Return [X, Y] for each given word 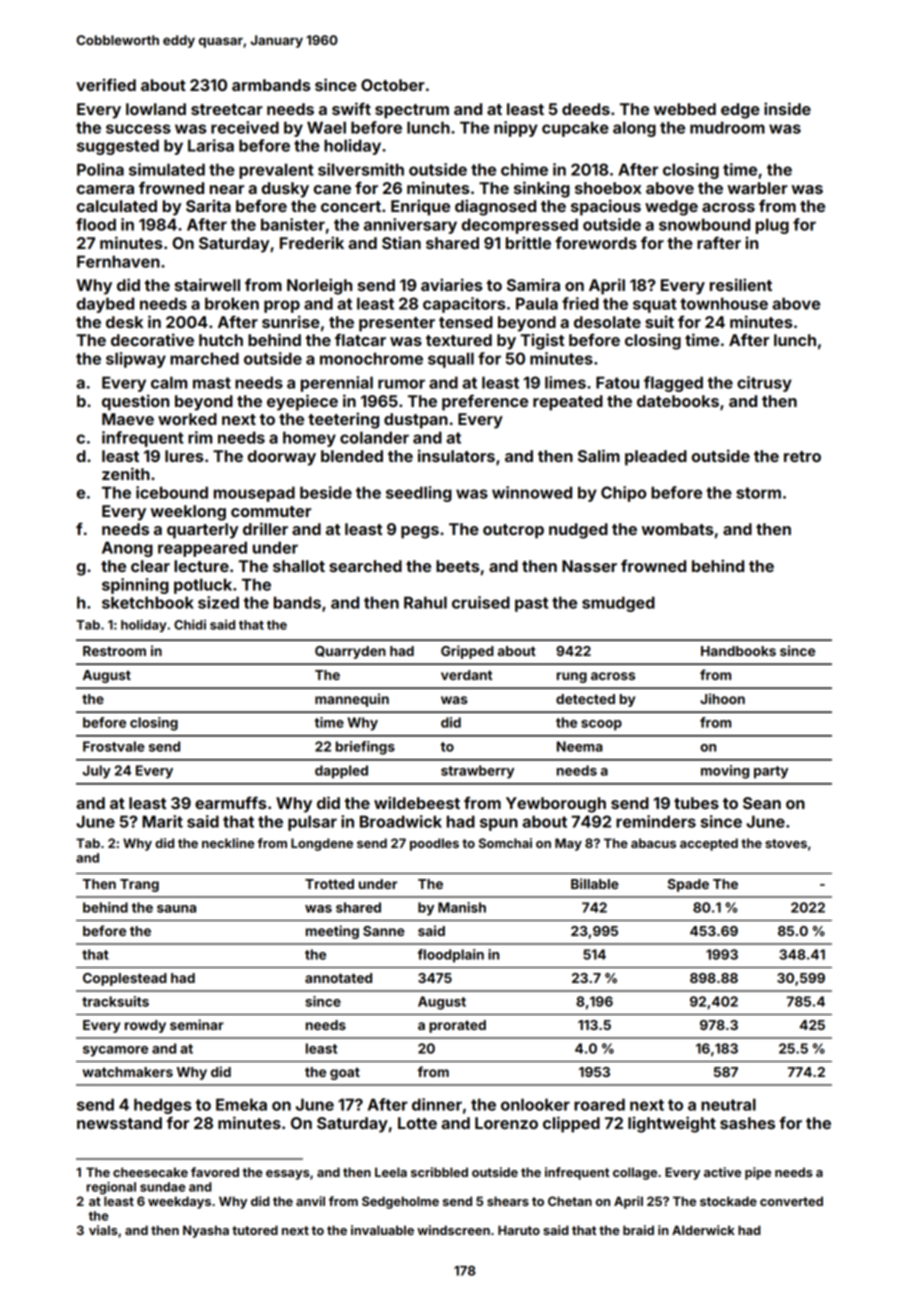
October [393, 85]
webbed [685, 109]
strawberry [477, 772]
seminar [197, 1024]
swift [351, 108]
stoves [786, 843]
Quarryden [350, 652]
